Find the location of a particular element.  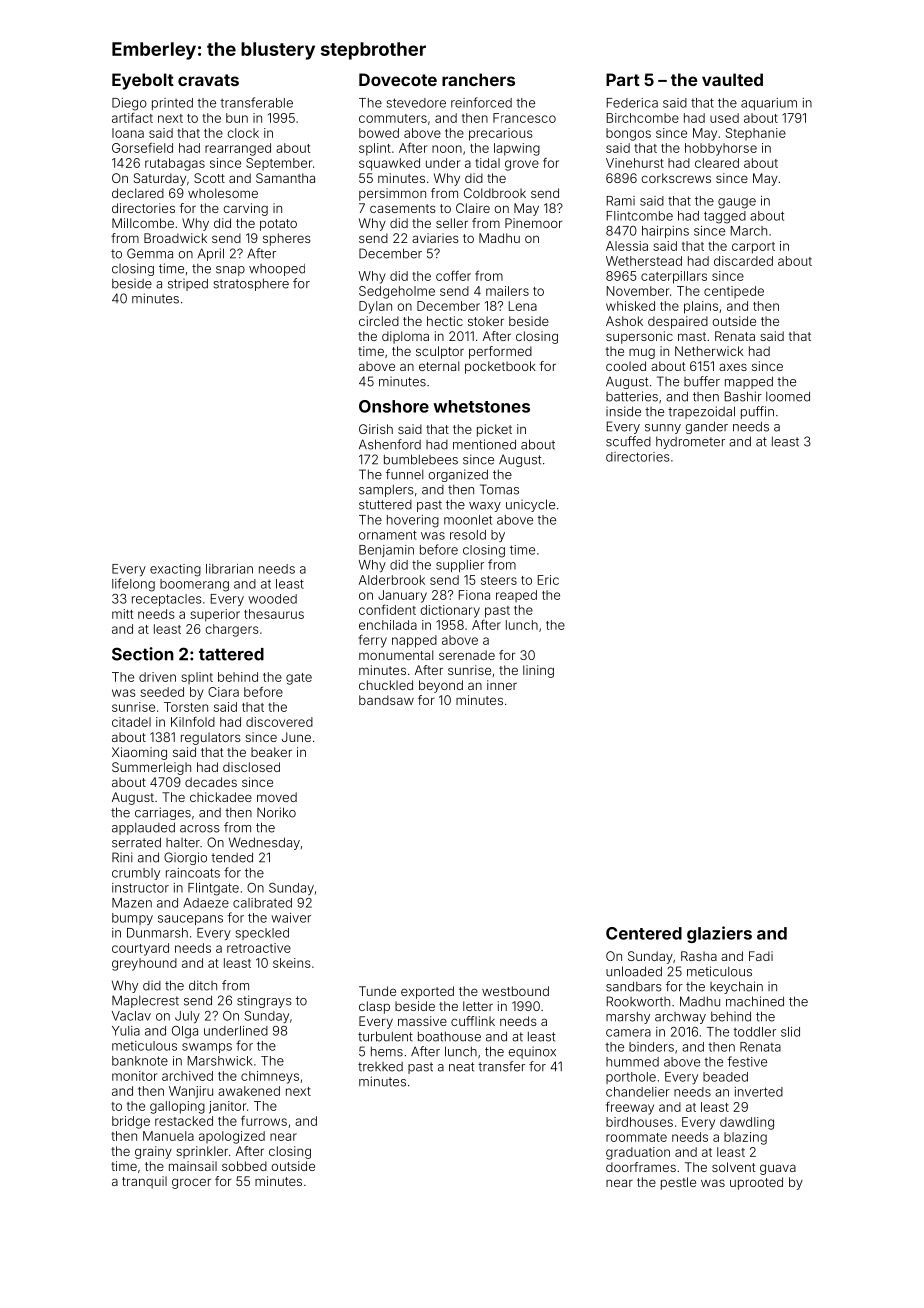

tended is located at coordinates (232, 857).
